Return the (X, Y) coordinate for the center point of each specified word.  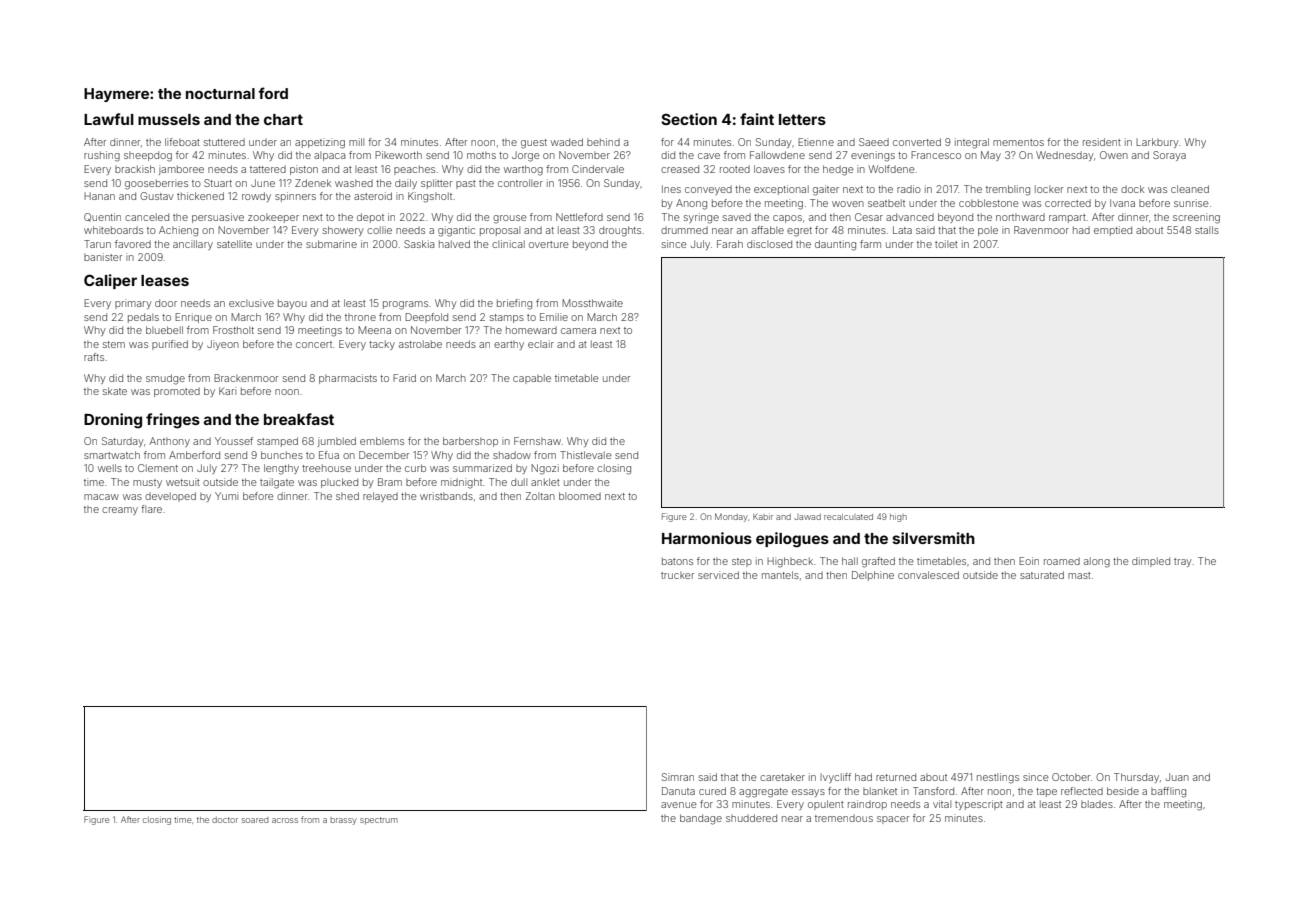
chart (283, 119)
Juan (1177, 777)
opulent (826, 805)
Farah (730, 244)
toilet (946, 244)
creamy (120, 511)
